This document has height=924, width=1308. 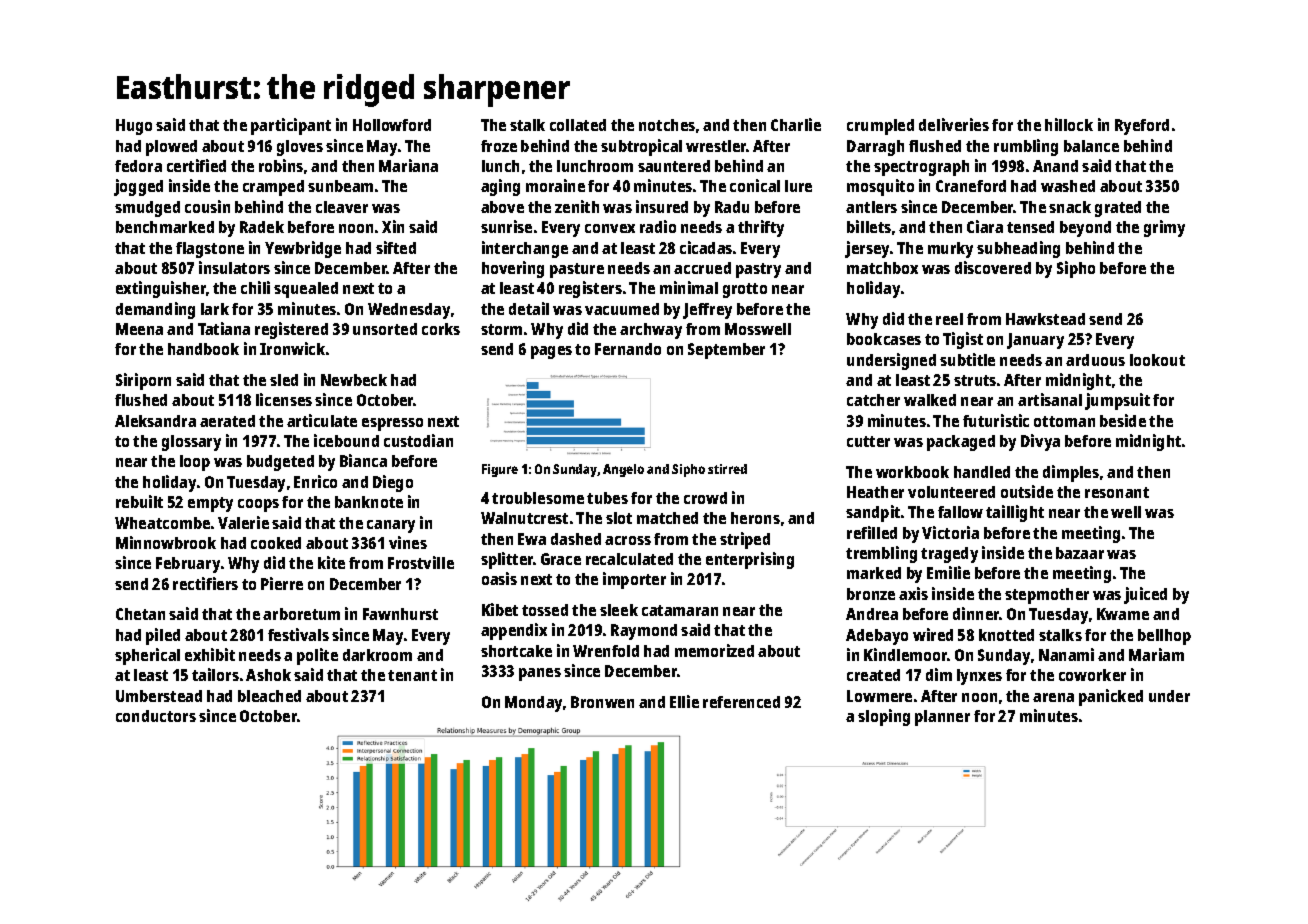 I want to click on Hawkstead, so click(x=1045, y=319).
